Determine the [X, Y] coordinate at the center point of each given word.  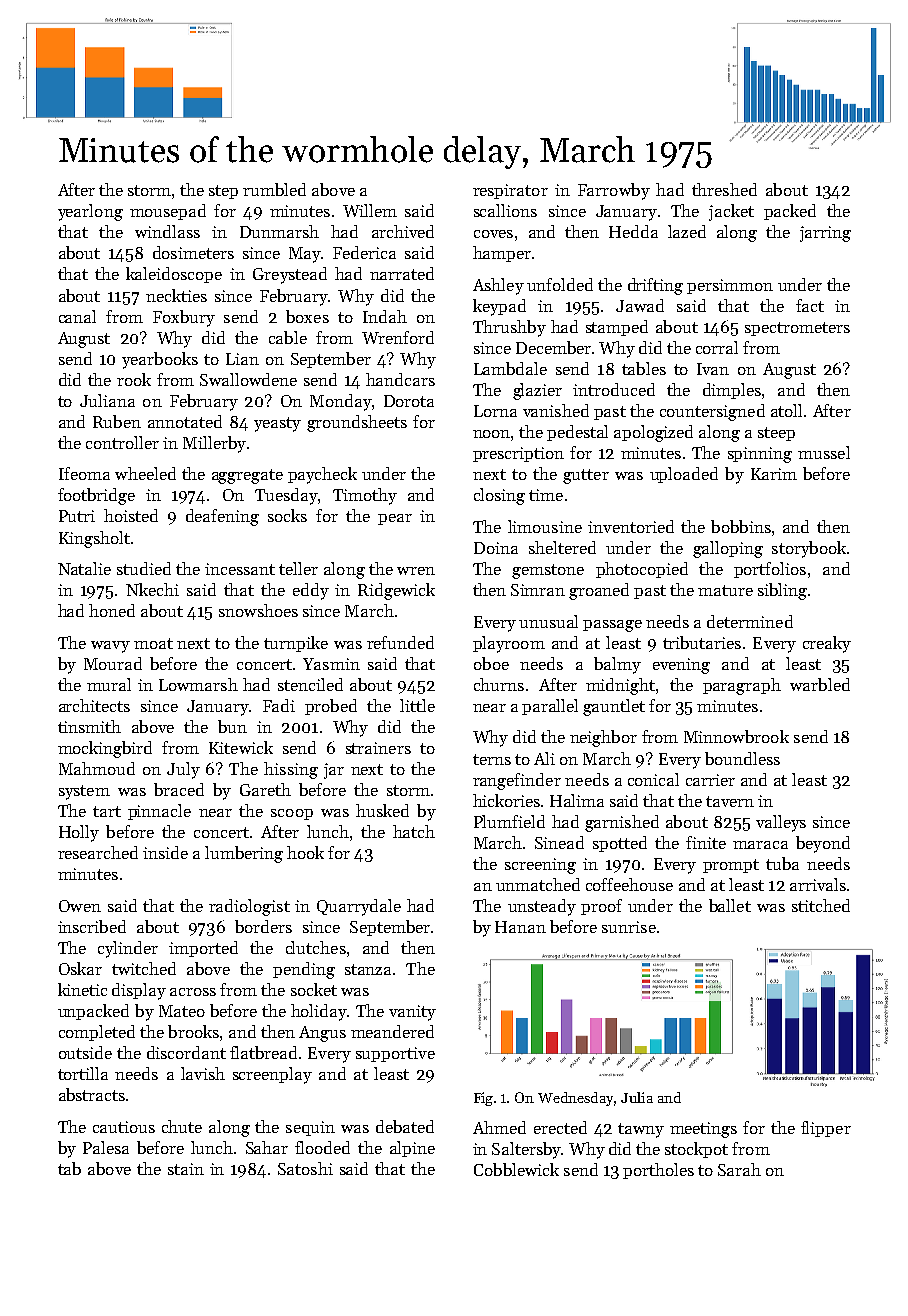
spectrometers [797, 329]
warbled [820, 684]
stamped [617, 328]
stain [186, 1169]
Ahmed [499, 1127]
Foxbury [184, 318]
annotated [185, 421]
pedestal [577, 433]
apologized [653, 433]
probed [331, 707]
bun [232, 726]
